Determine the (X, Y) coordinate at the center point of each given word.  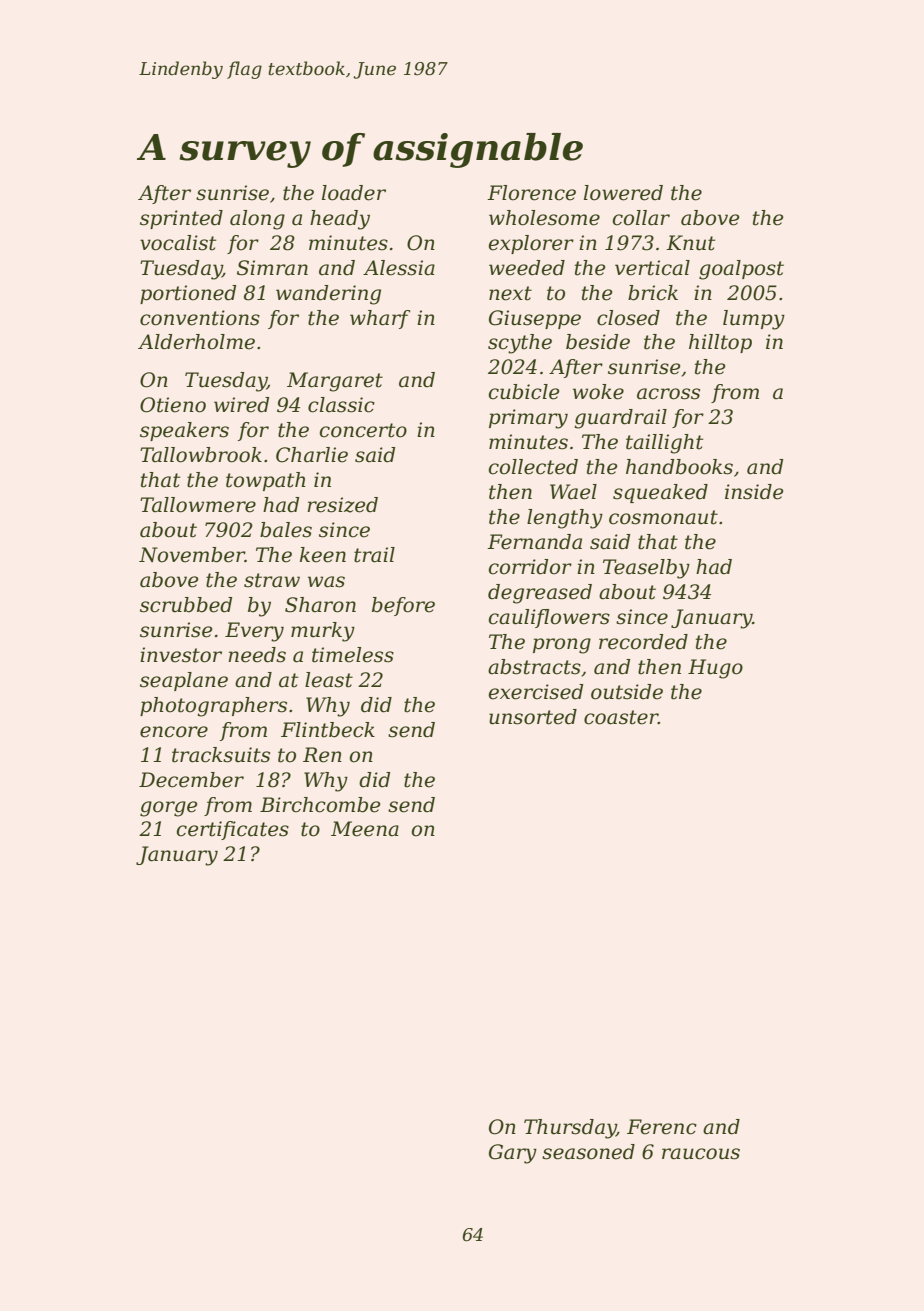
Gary (513, 1154)
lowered (623, 193)
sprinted (181, 219)
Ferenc (662, 1127)
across (668, 394)
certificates (233, 830)
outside (627, 692)
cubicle (524, 392)
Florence (531, 193)
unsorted (533, 717)
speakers (184, 431)
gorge (168, 809)
